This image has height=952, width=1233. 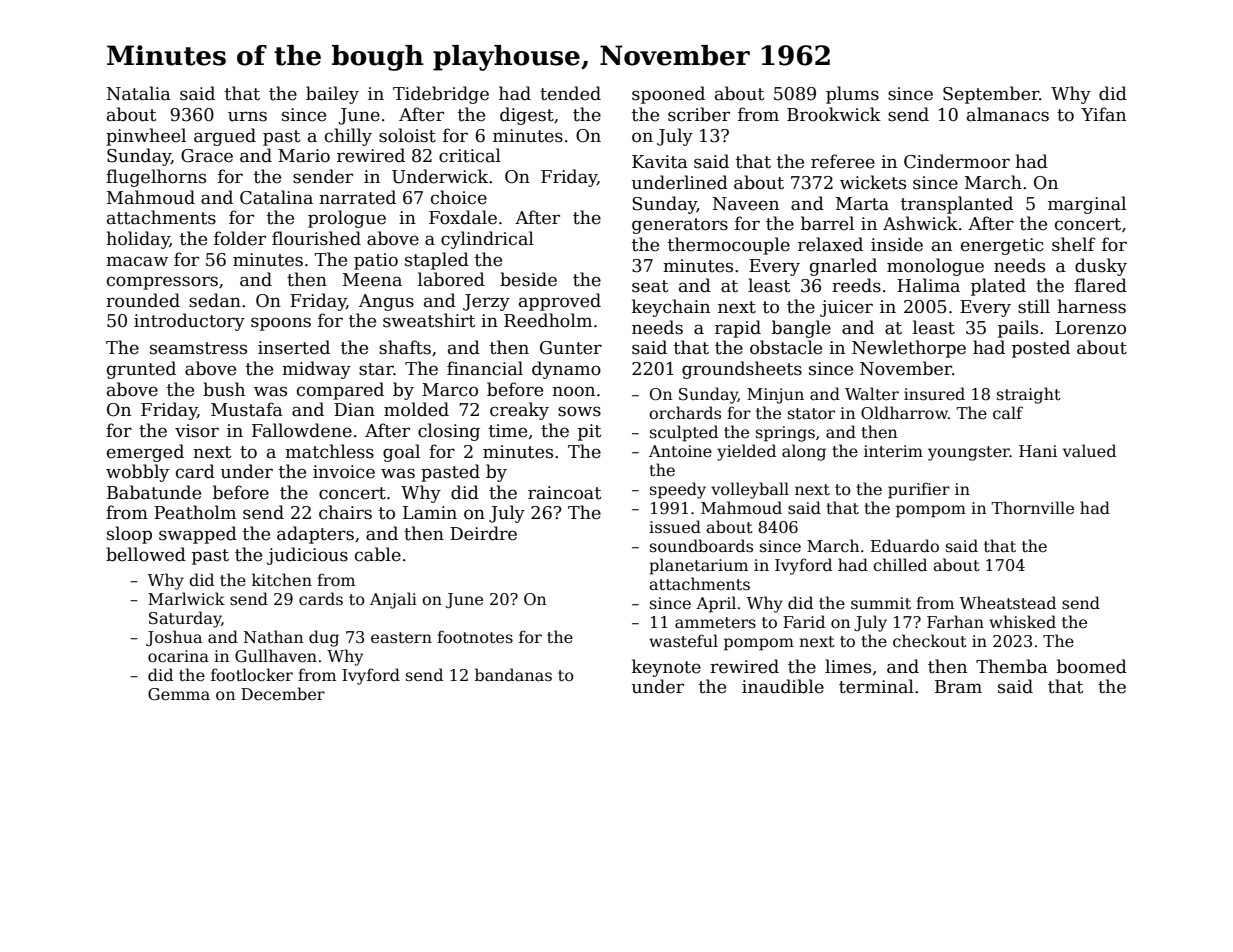 I want to click on Thornville, so click(x=1032, y=507).
